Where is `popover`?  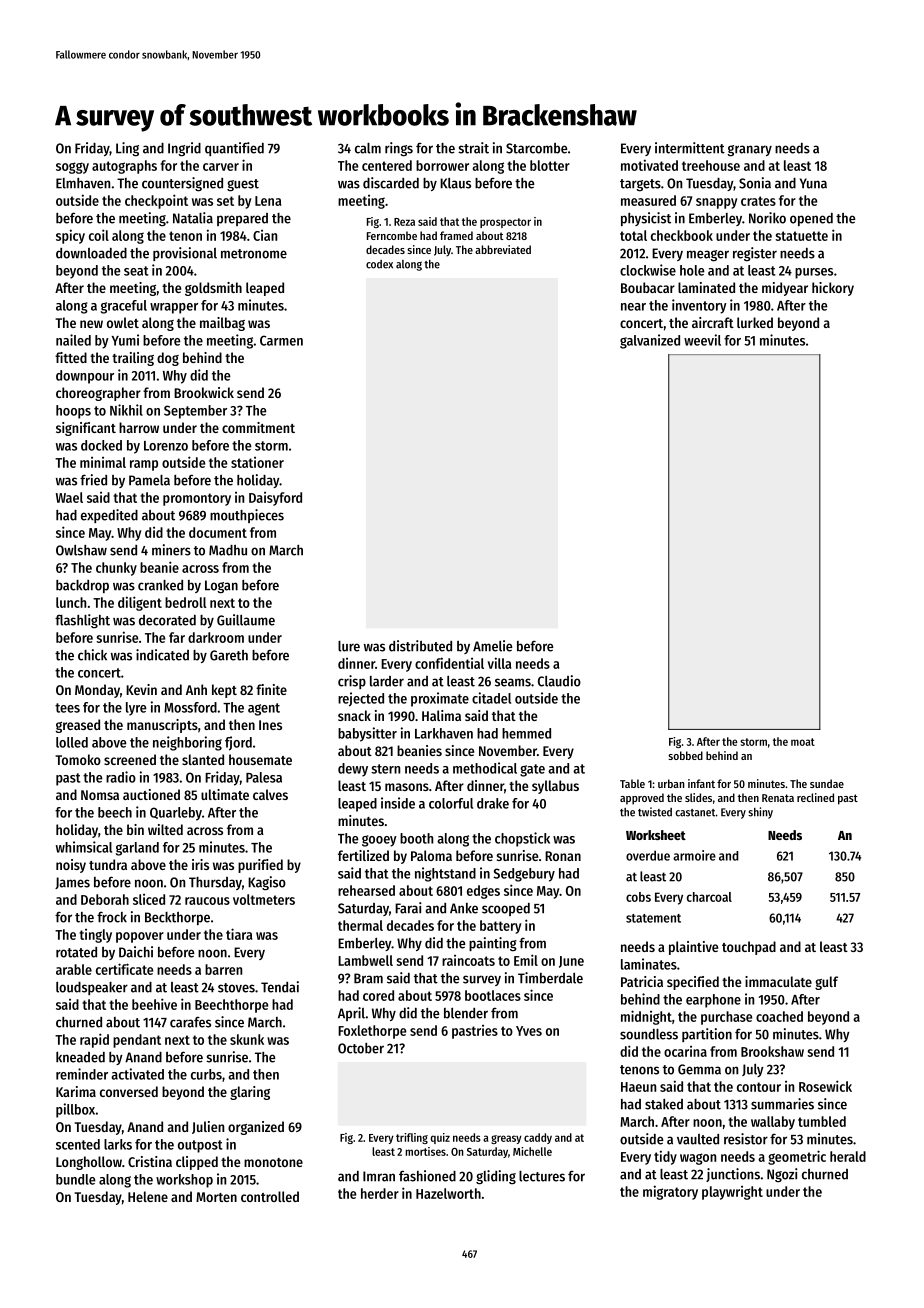 popover is located at coordinates (140, 937).
